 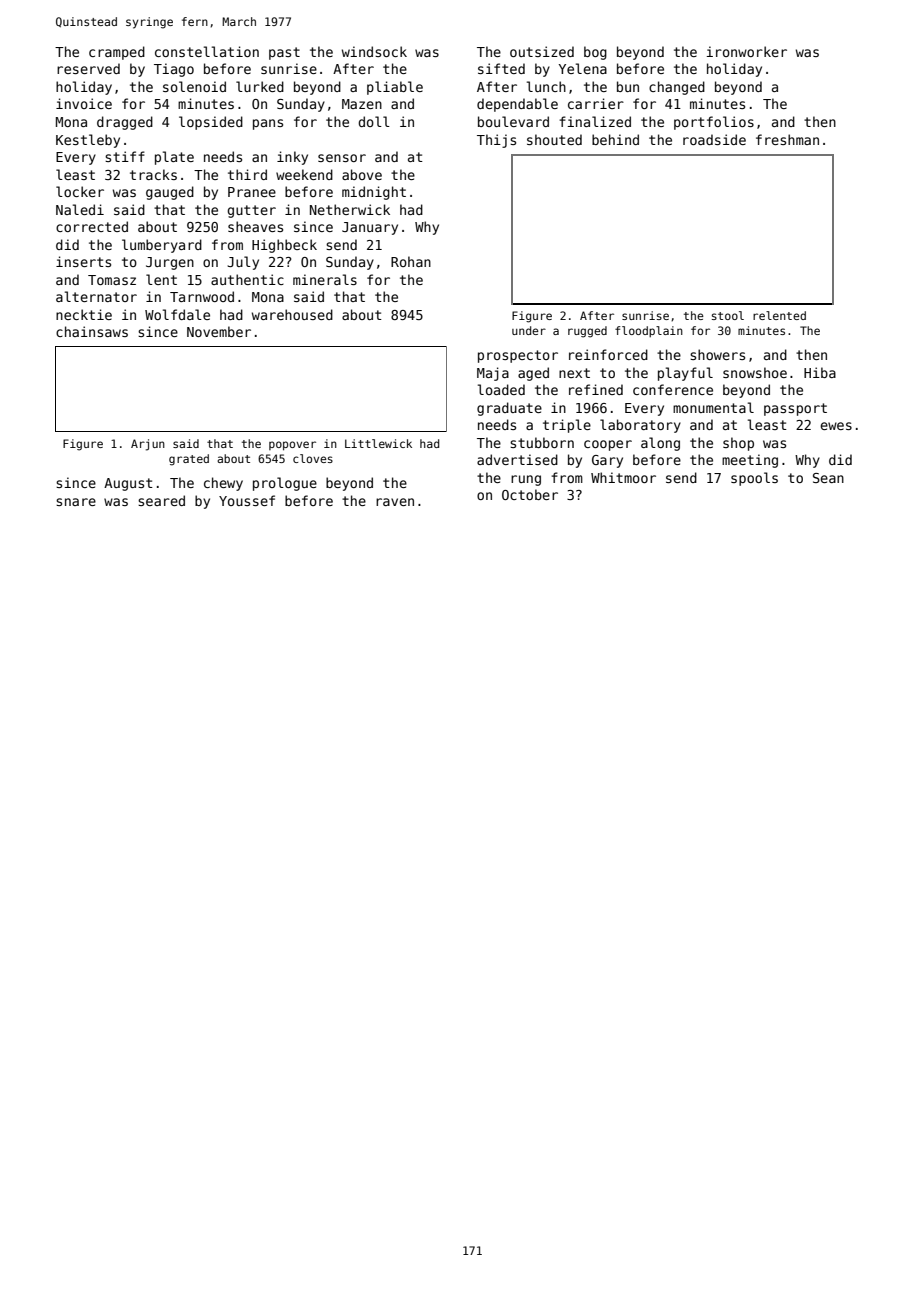 What do you see at coordinates (747, 51) in the image?
I see `ironworker` at bounding box center [747, 51].
